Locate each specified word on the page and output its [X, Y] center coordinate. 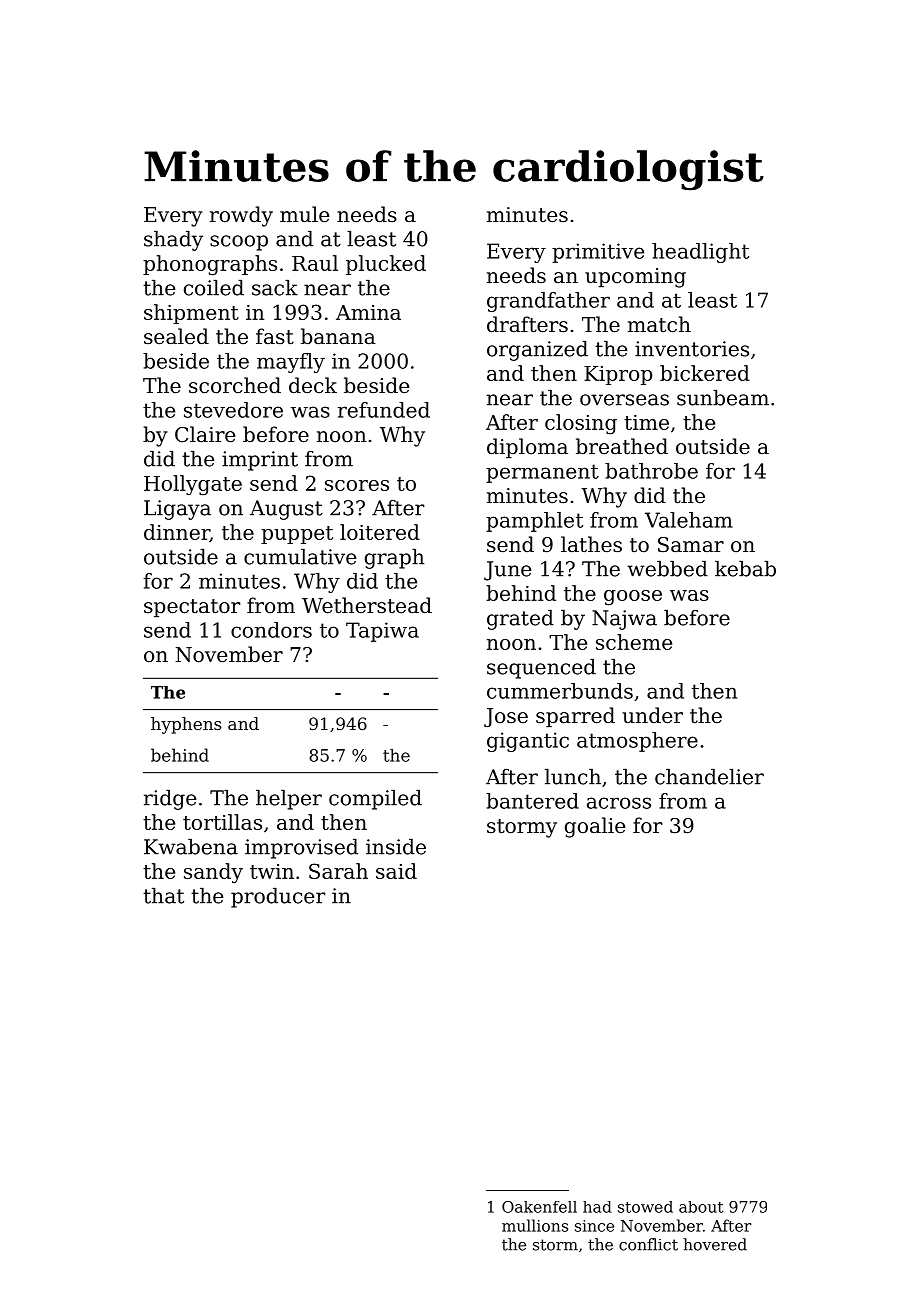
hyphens [186, 725]
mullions [535, 1225]
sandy [213, 873]
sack [275, 288]
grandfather [548, 302]
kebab [745, 569]
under [652, 715]
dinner [177, 533]
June [507, 571]
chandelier [709, 777]
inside [396, 847]
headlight [700, 253]
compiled [375, 800]
